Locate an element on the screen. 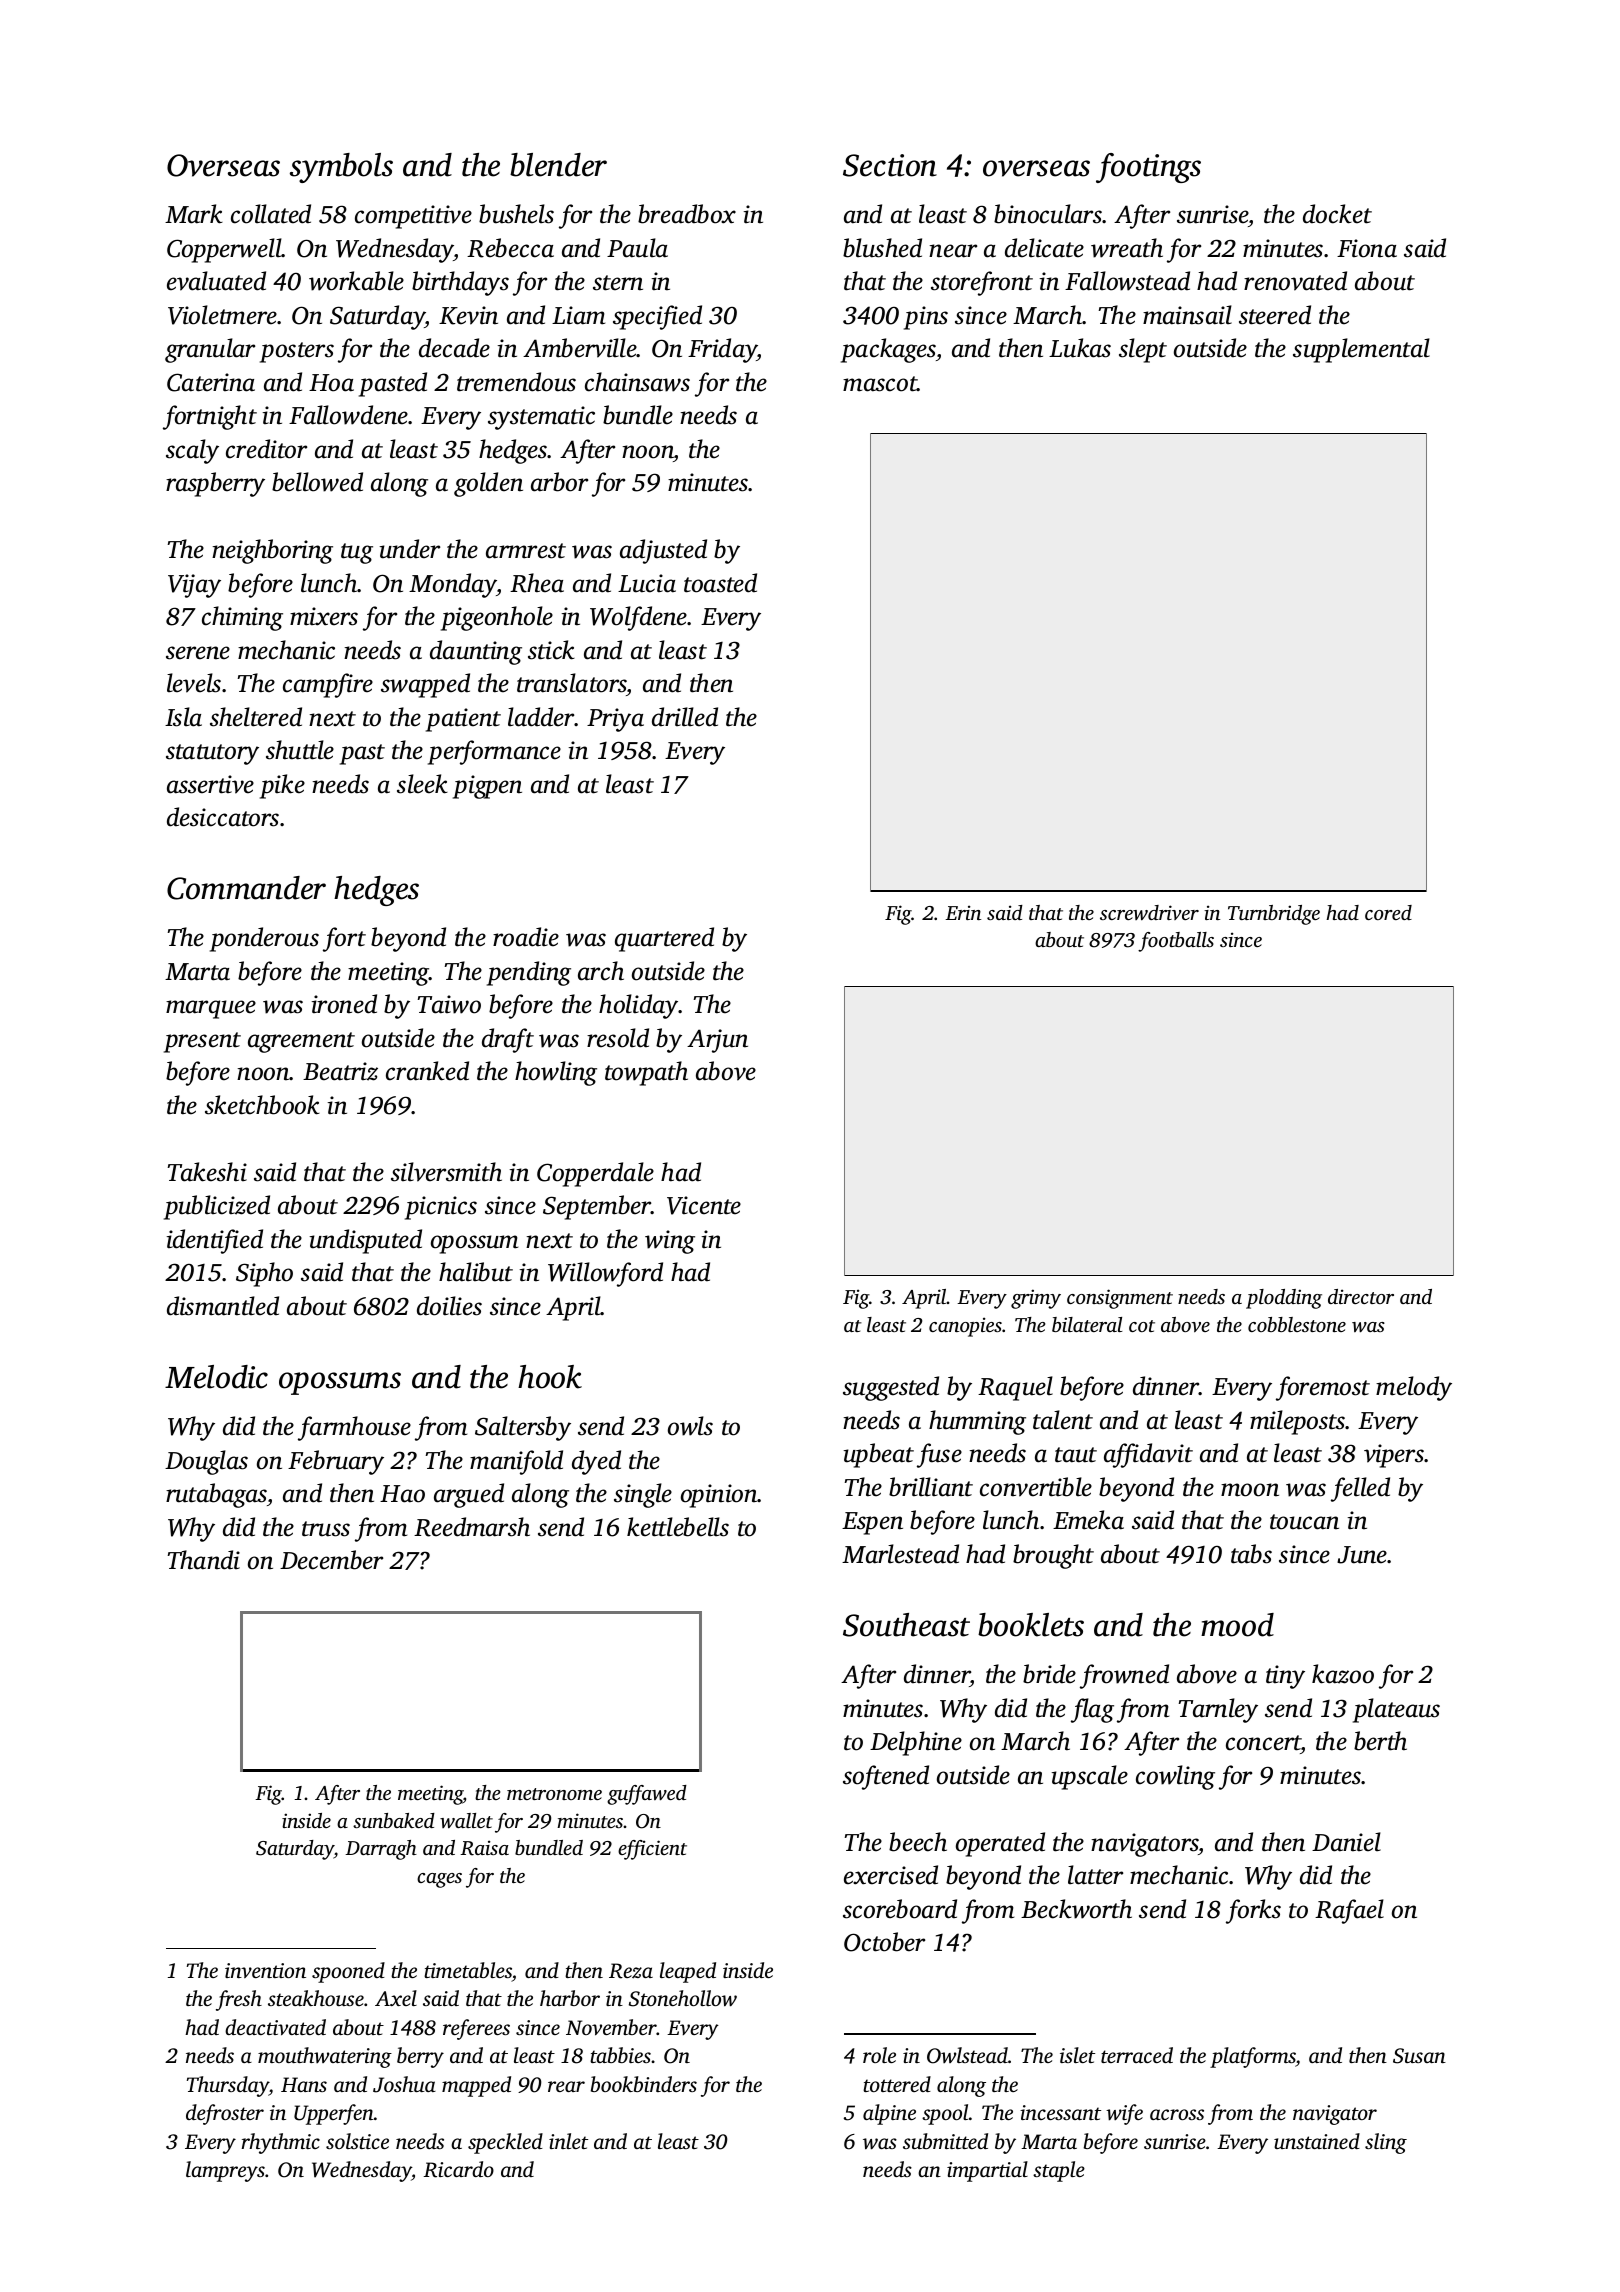  evaluated is located at coordinates (216, 281).
